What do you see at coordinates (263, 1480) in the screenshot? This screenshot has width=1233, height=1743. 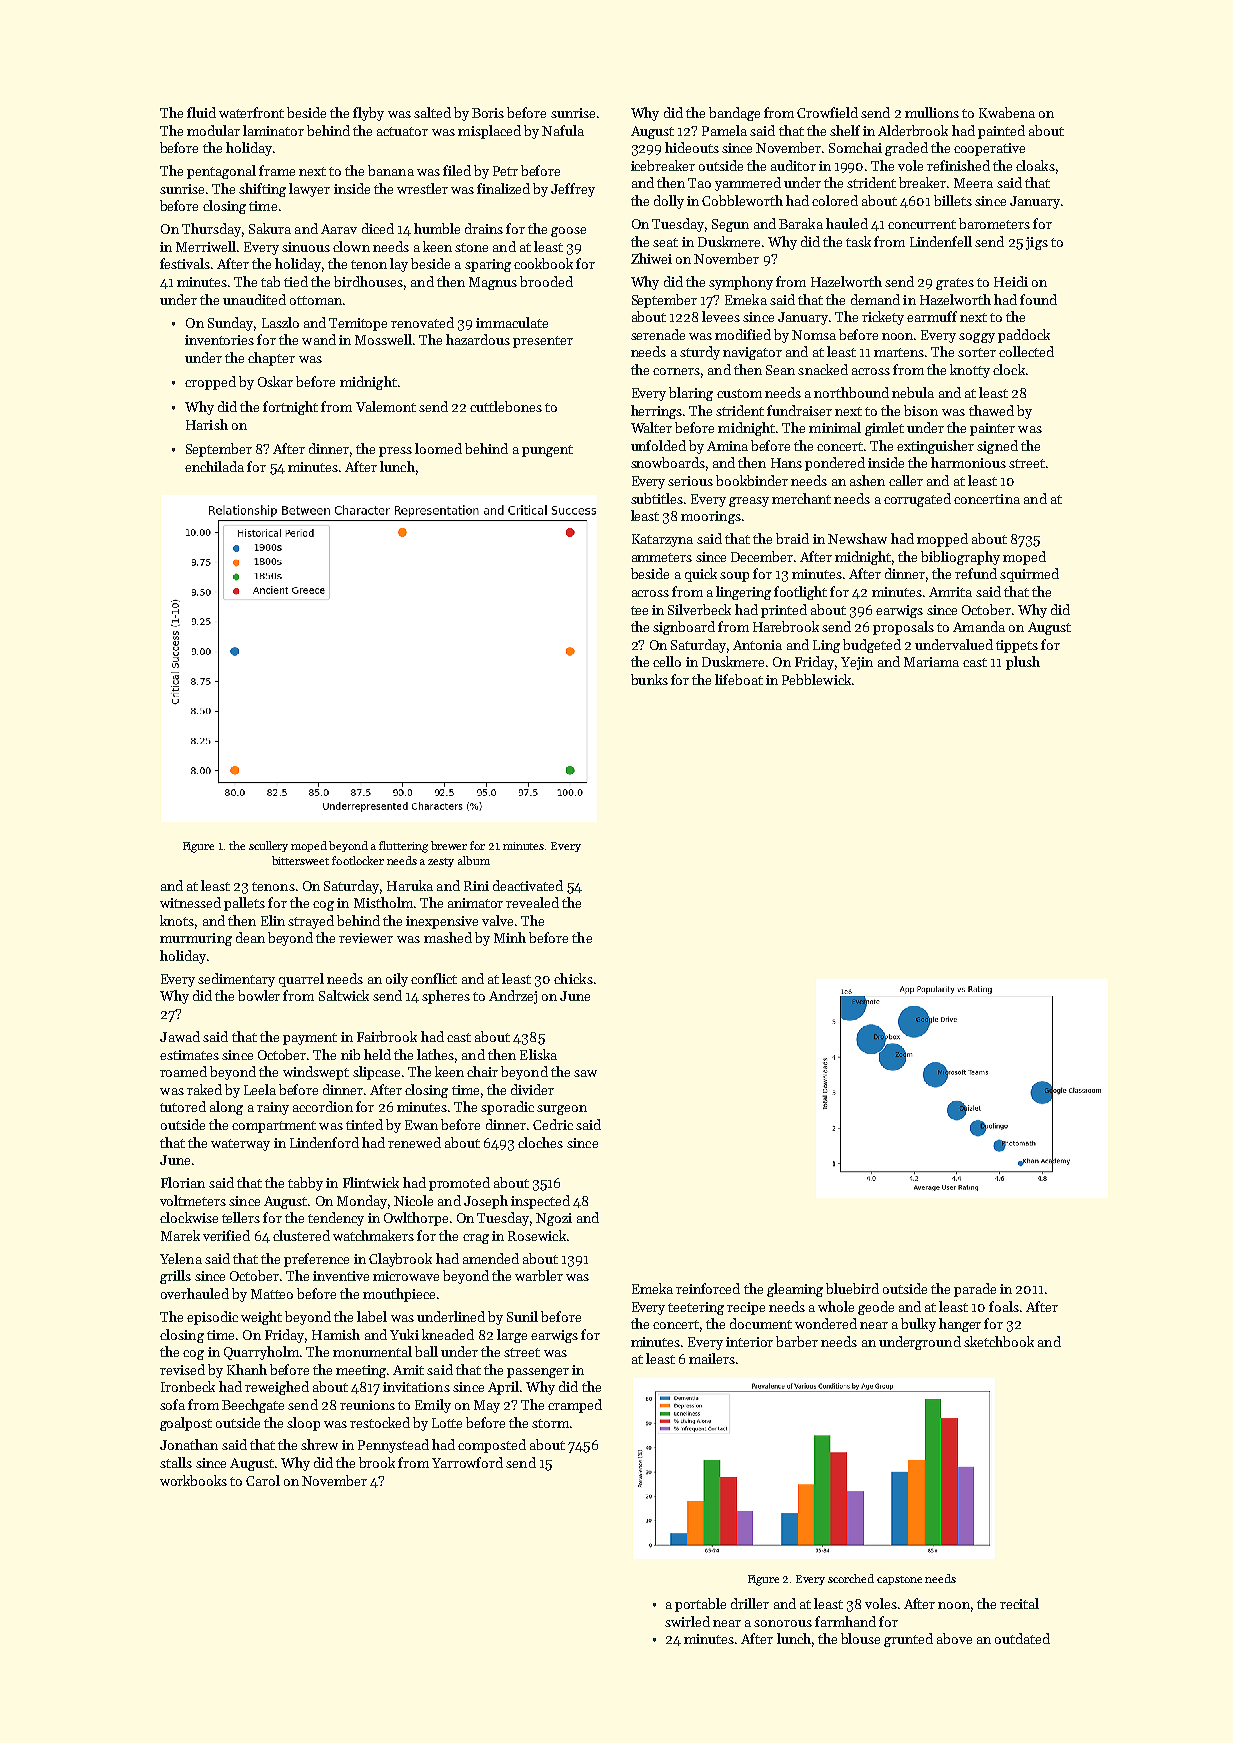 I see `Carol` at bounding box center [263, 1480].
